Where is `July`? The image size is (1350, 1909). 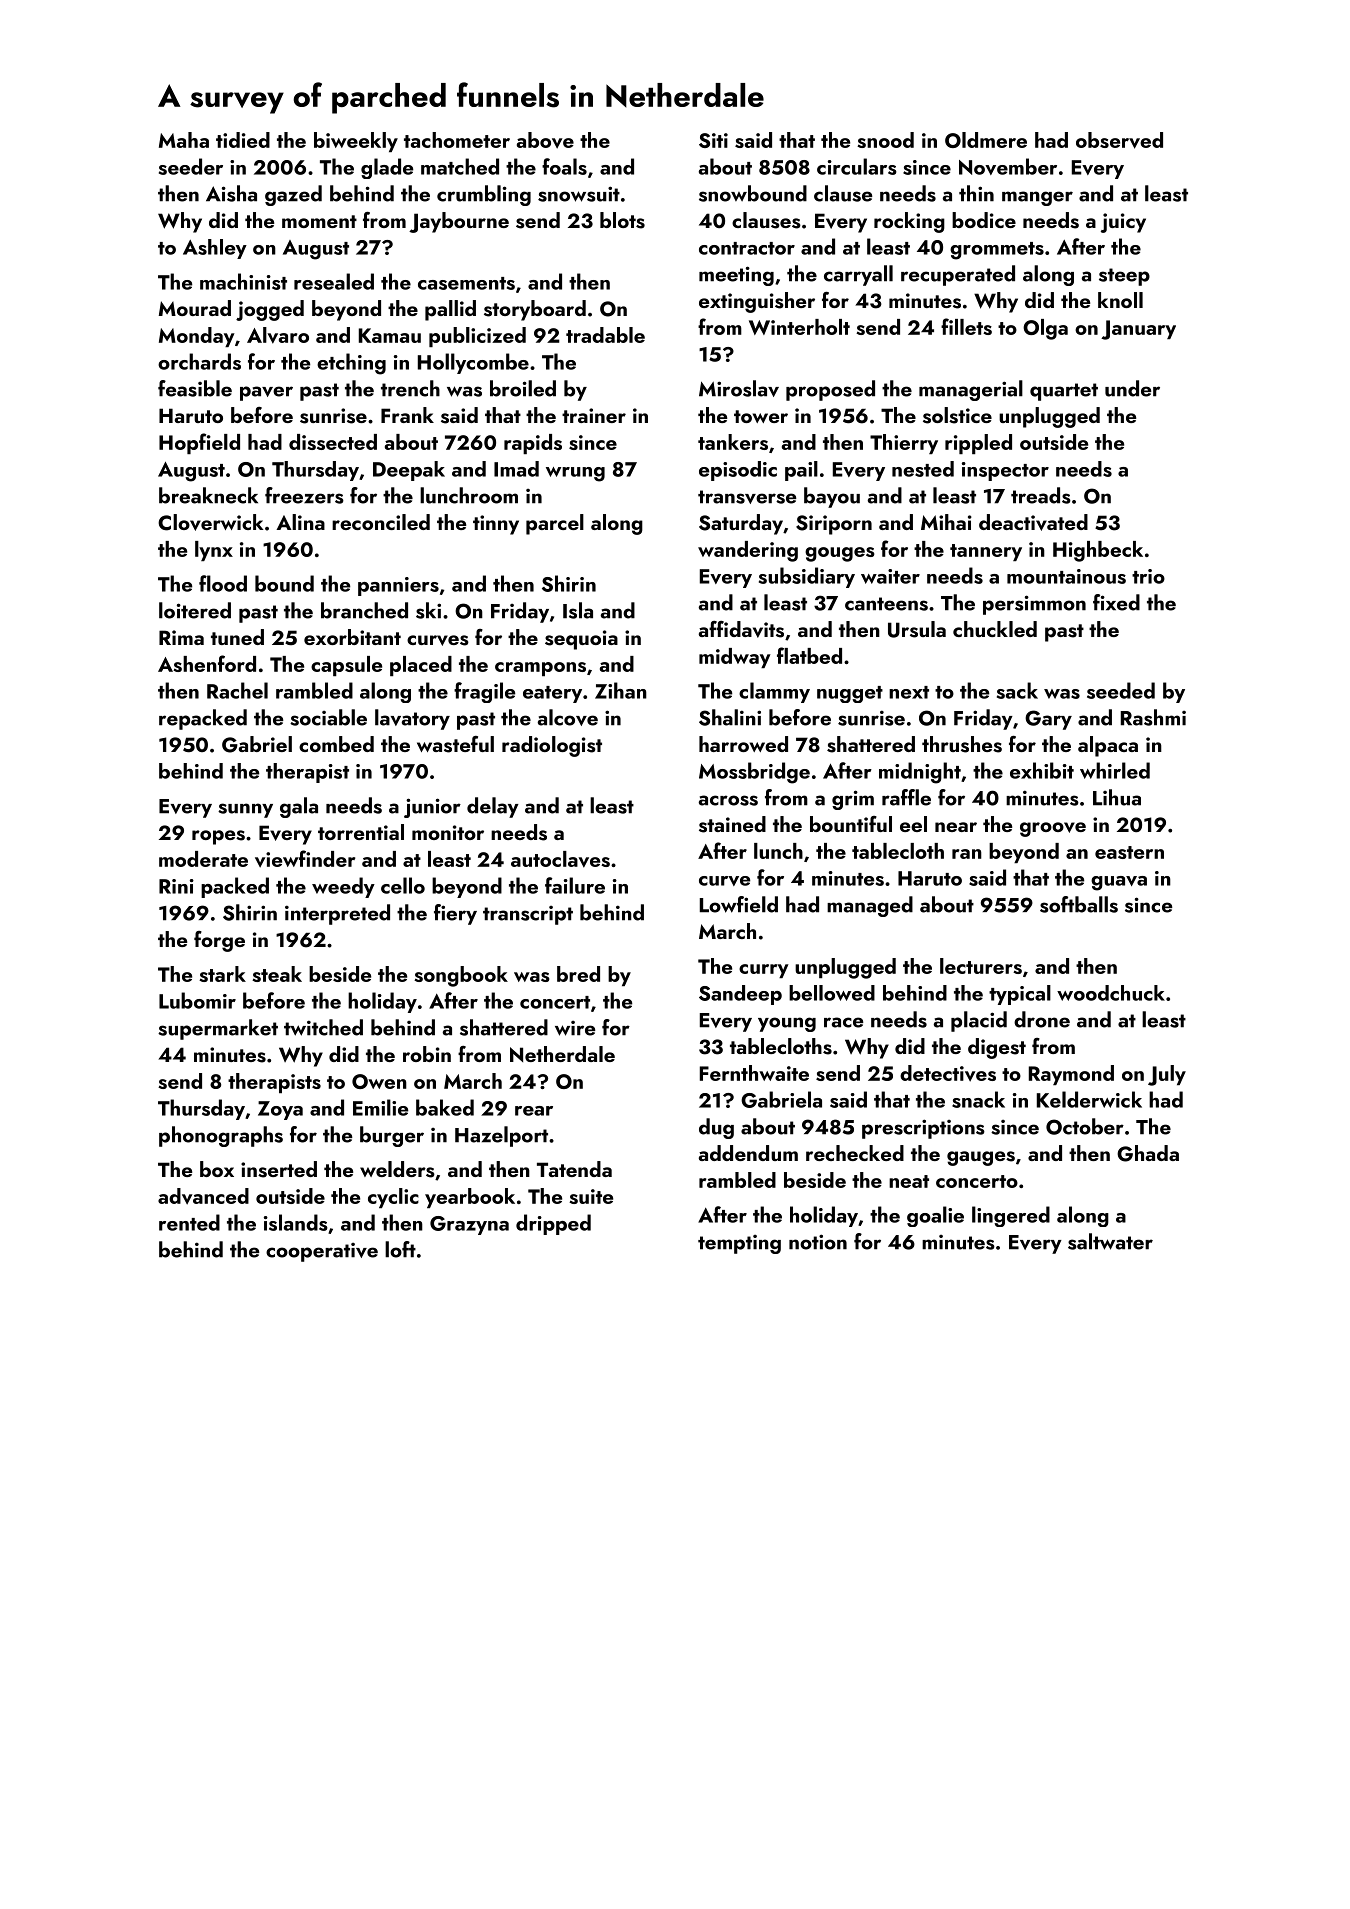 July is located at coordinates (1167, 1075).
